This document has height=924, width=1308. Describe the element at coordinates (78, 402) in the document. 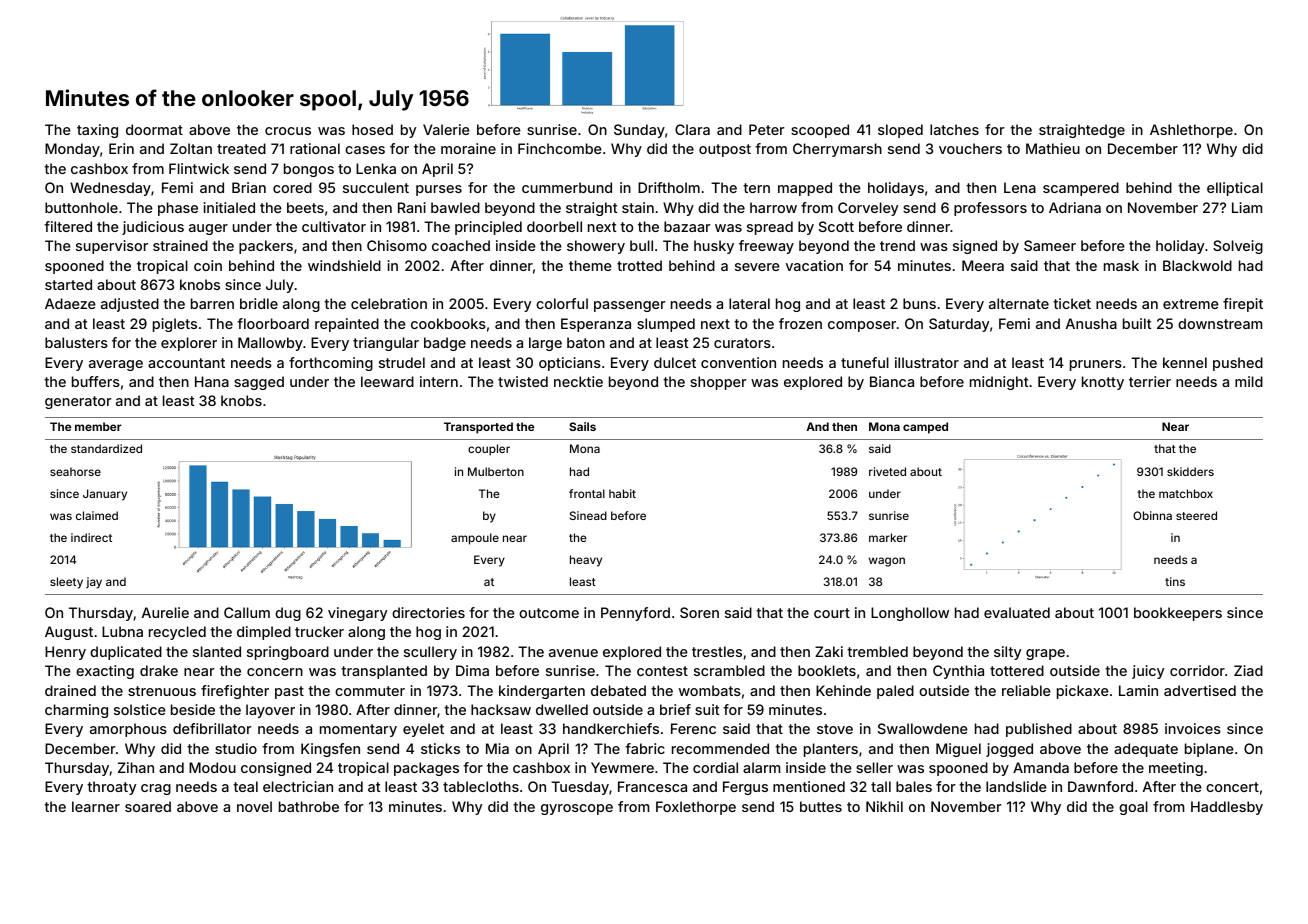

I see `generator` at that location.
